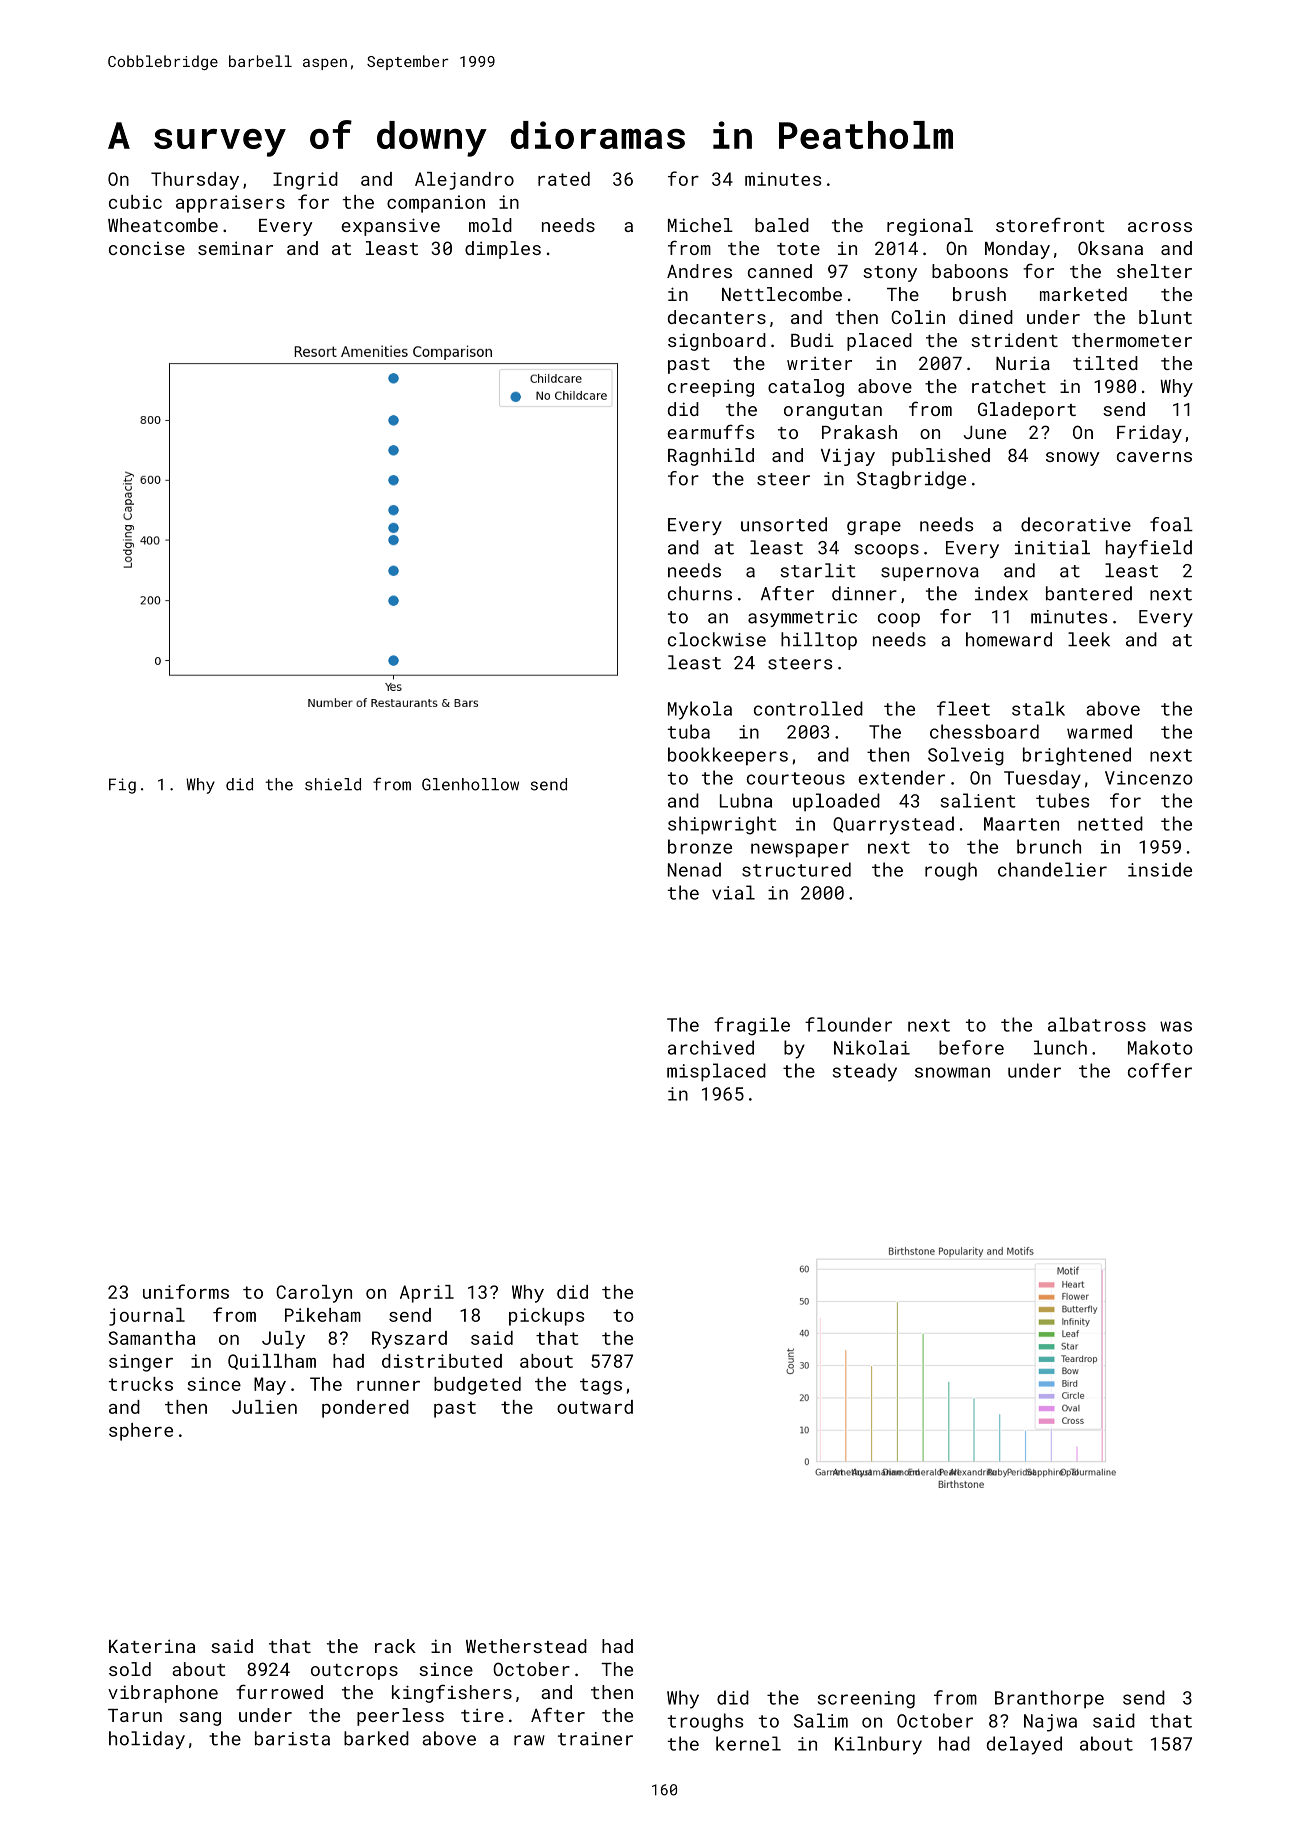  I want to click on Carolyn, so click(314, 1294).
